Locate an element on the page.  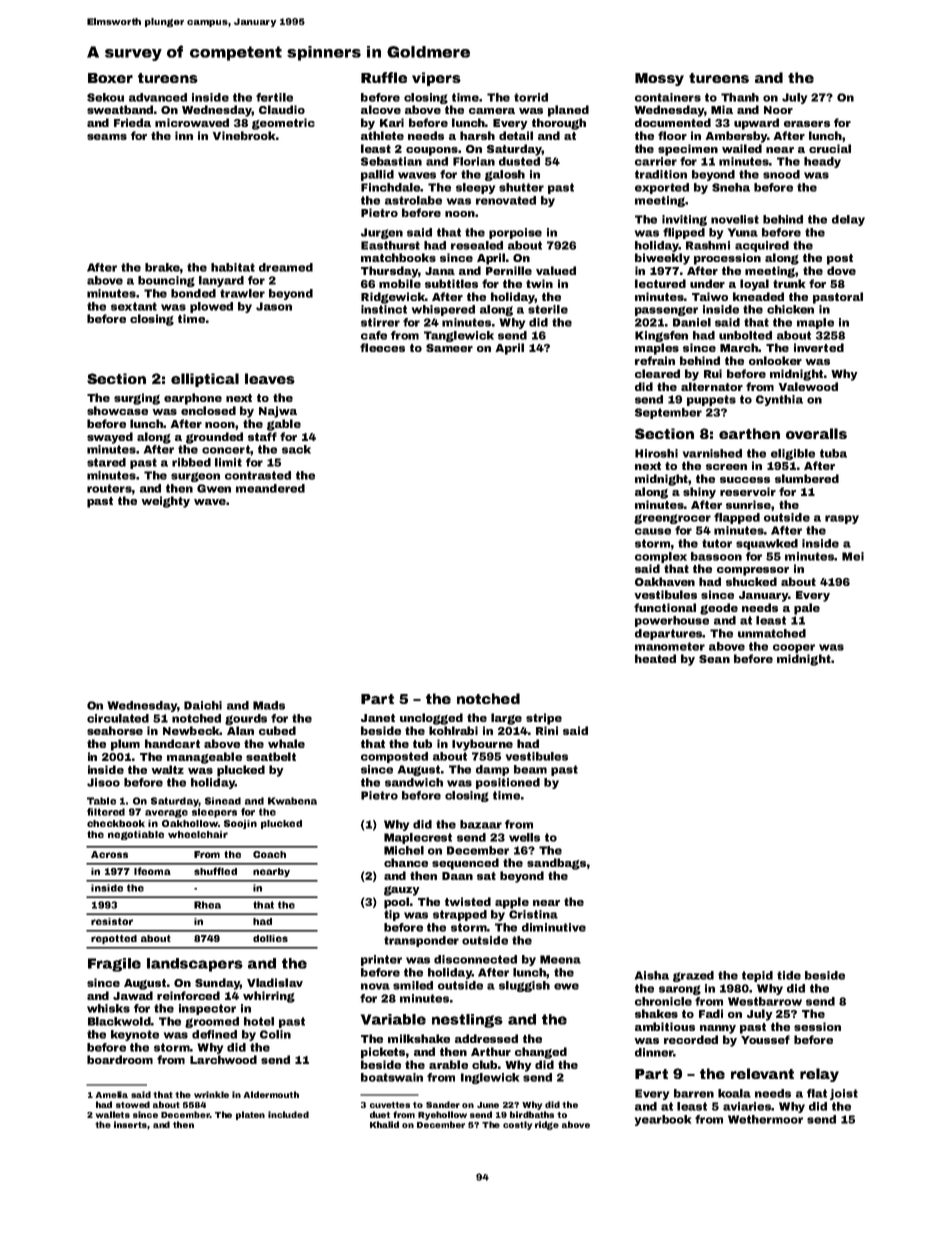
sack is located at coordinates (296, 449).
